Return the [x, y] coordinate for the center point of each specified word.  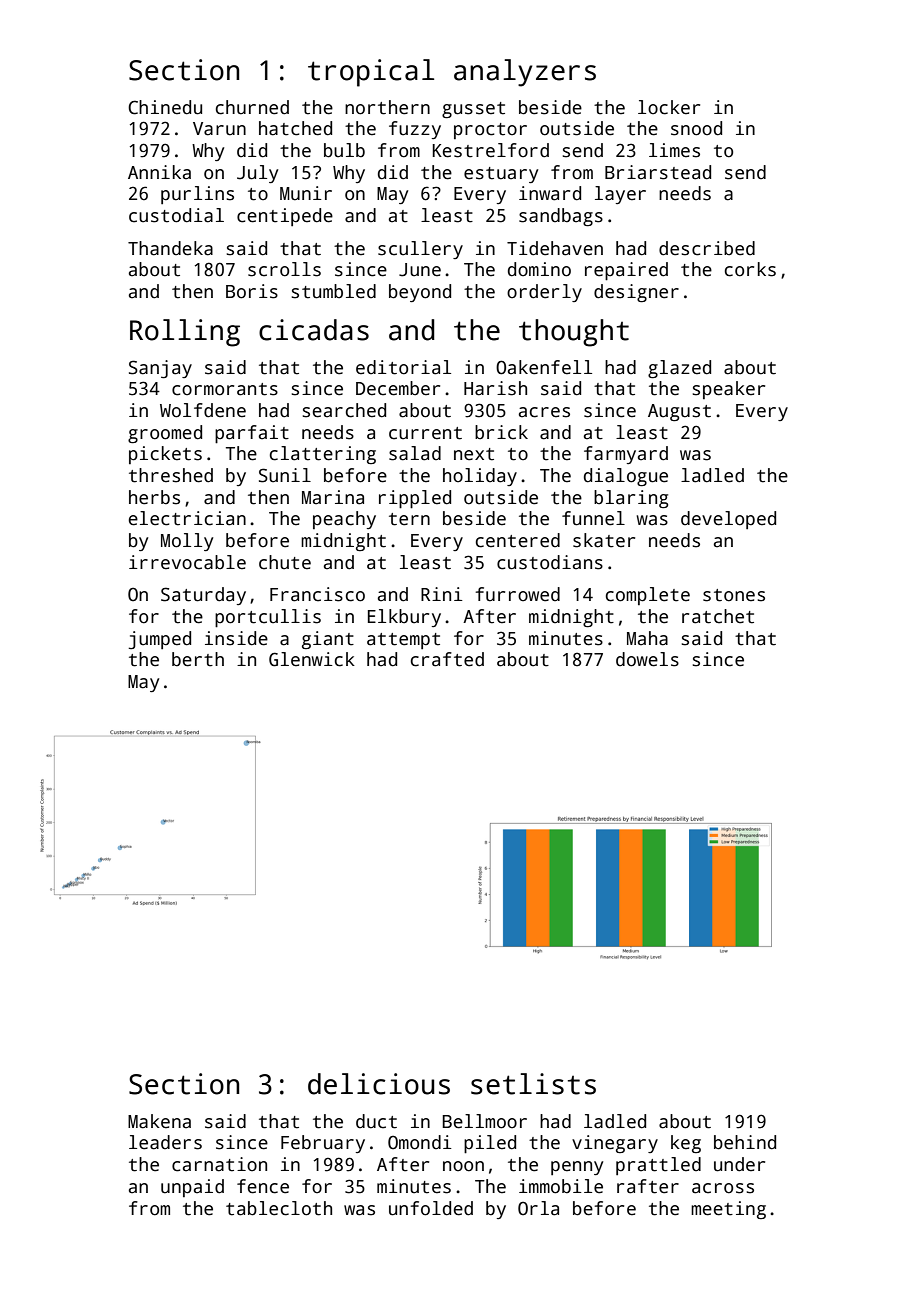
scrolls [284, 269]
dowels [647, 659]
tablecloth [279, 1208]
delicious [379, 1084]
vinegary [615, 1144]
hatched [295, 128]
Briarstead [658, 172]
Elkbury [404, 618]
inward [550, 193]
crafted [447, 659]
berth [198, 659]
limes [674, 150]
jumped [160, 640]
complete [648, 596]
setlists [533, 1084]
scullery [420, 250]
